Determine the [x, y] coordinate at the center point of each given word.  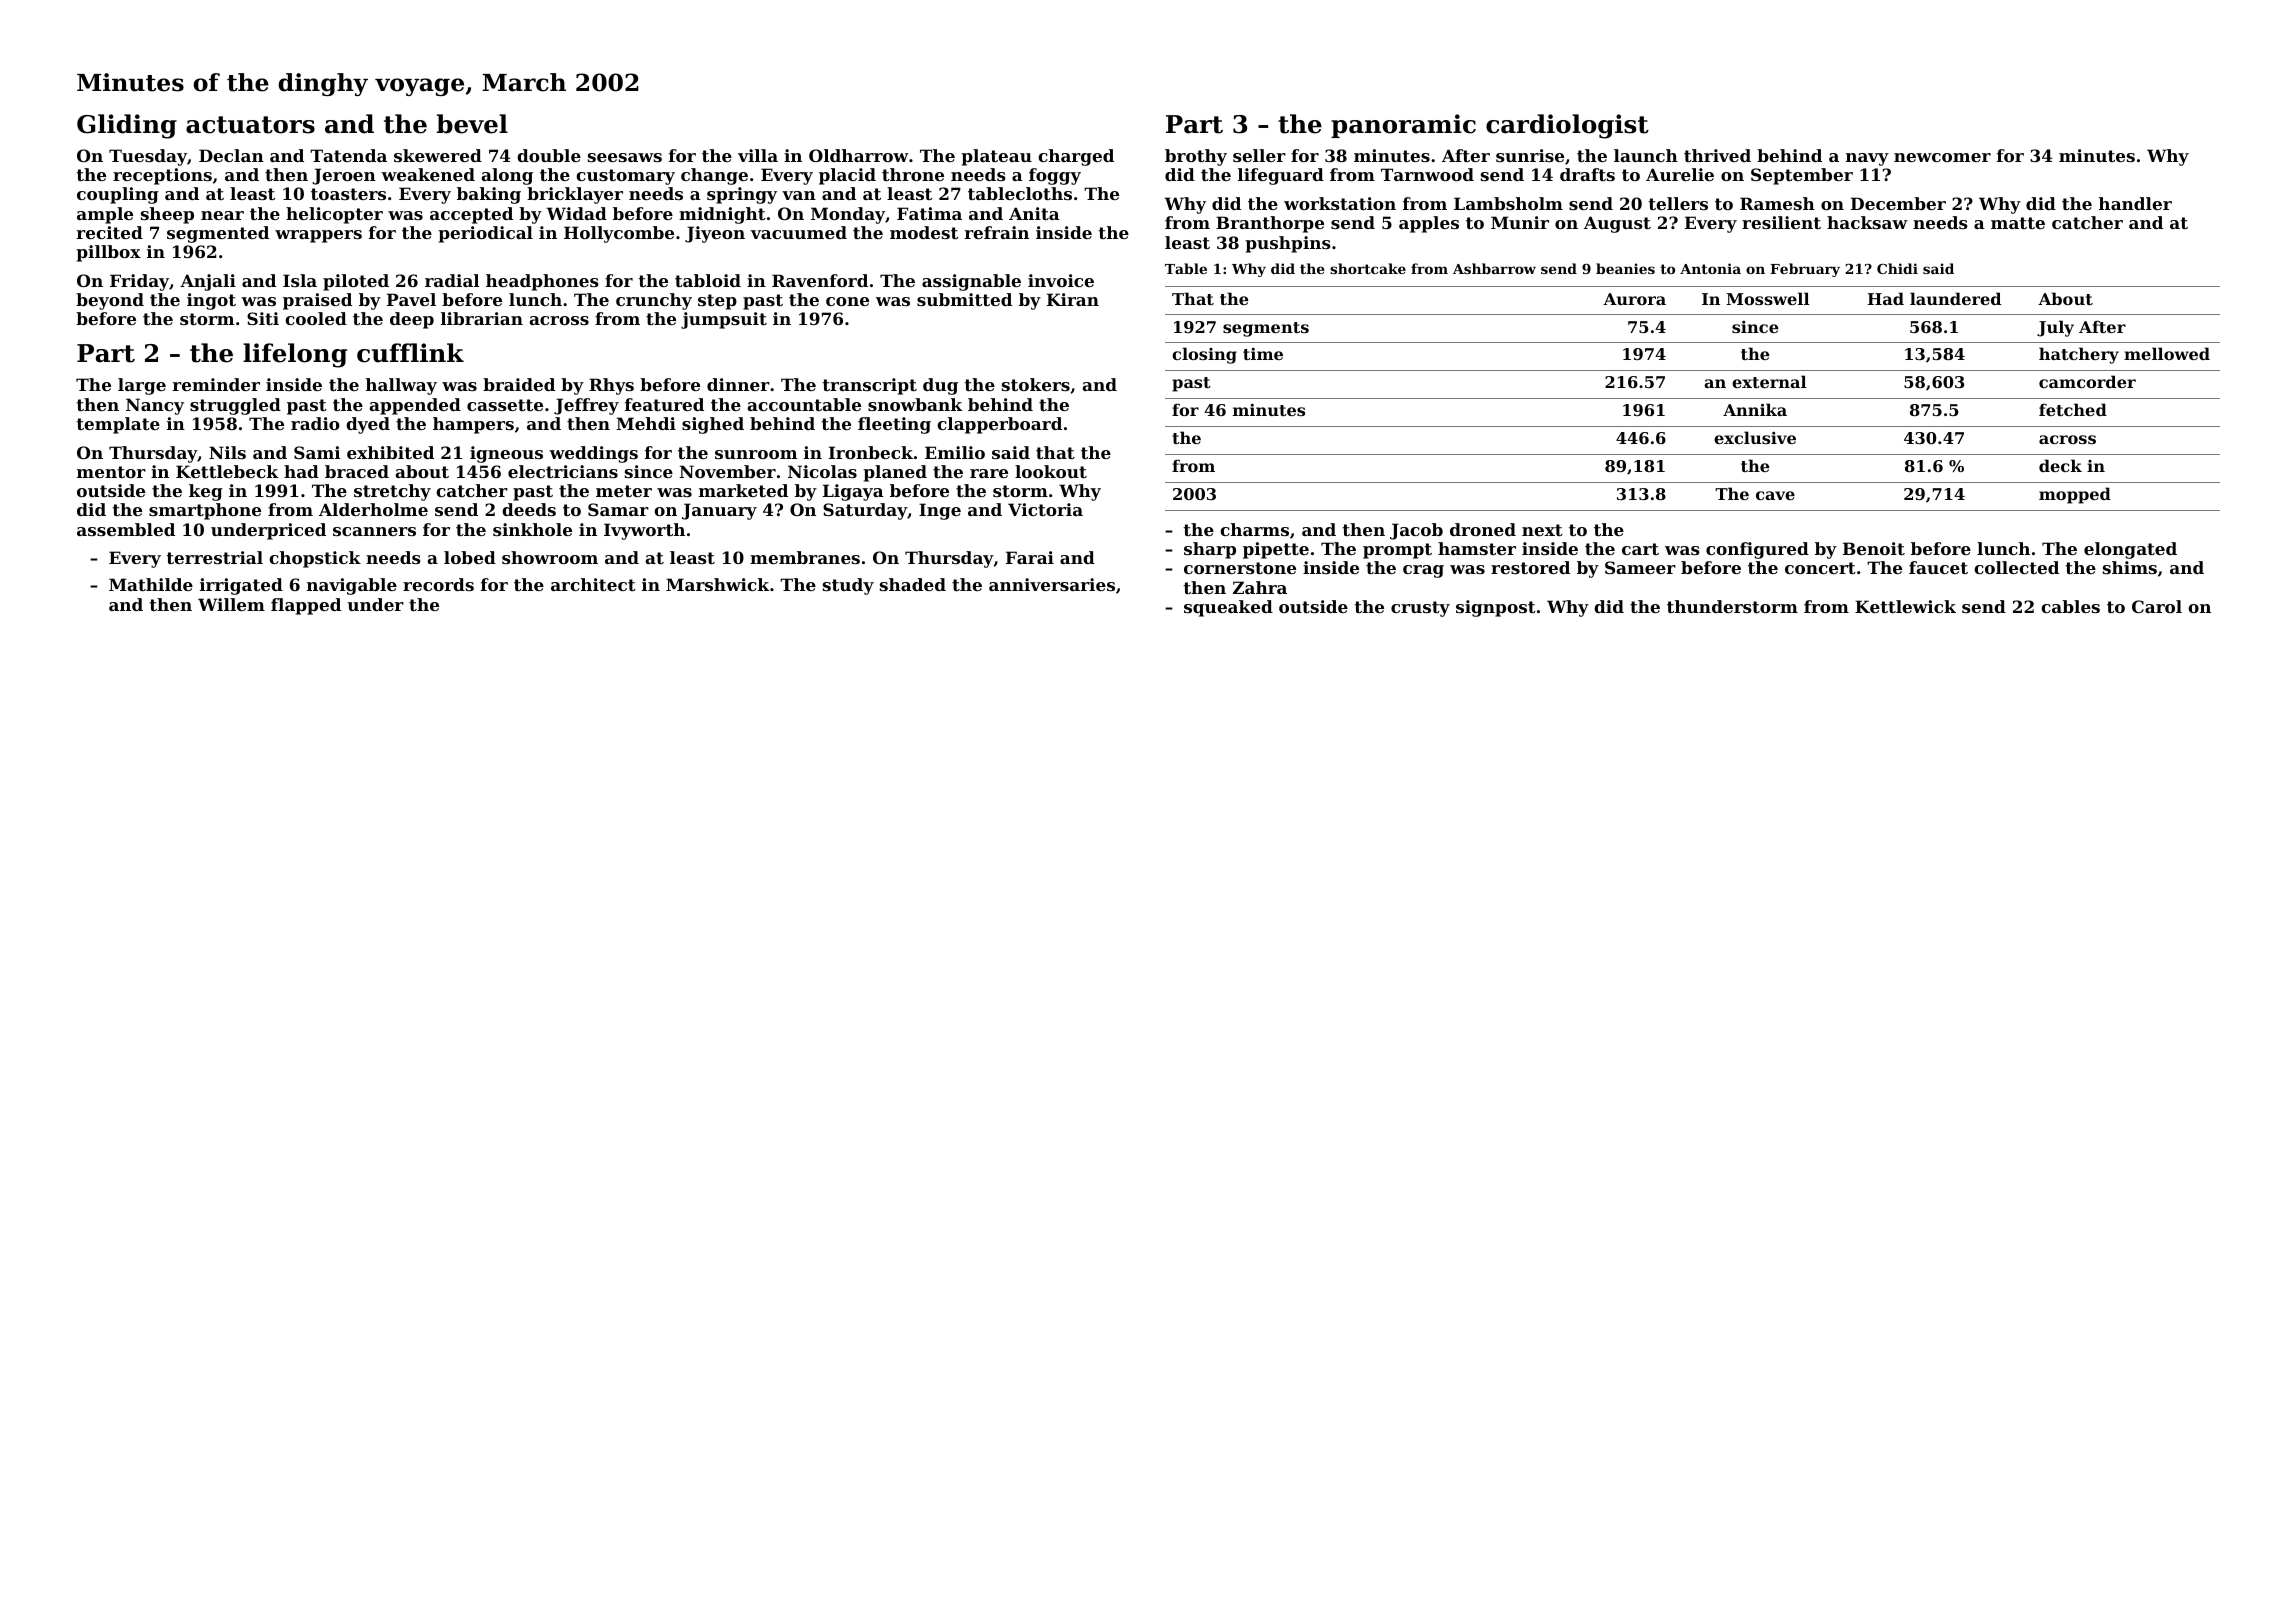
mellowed [2167, 353]
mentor [111, 472]
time [1263, 354]
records [438, 584]
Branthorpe [1270, 224]
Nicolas [822, 471]
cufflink [410, 353]
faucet [1938, 567]
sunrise [1530, 155]
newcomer [1942, 157]
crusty [1420, 609]
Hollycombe [619, 234]
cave [1775, 495]
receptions [162, 176]
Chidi [1897, 268]
